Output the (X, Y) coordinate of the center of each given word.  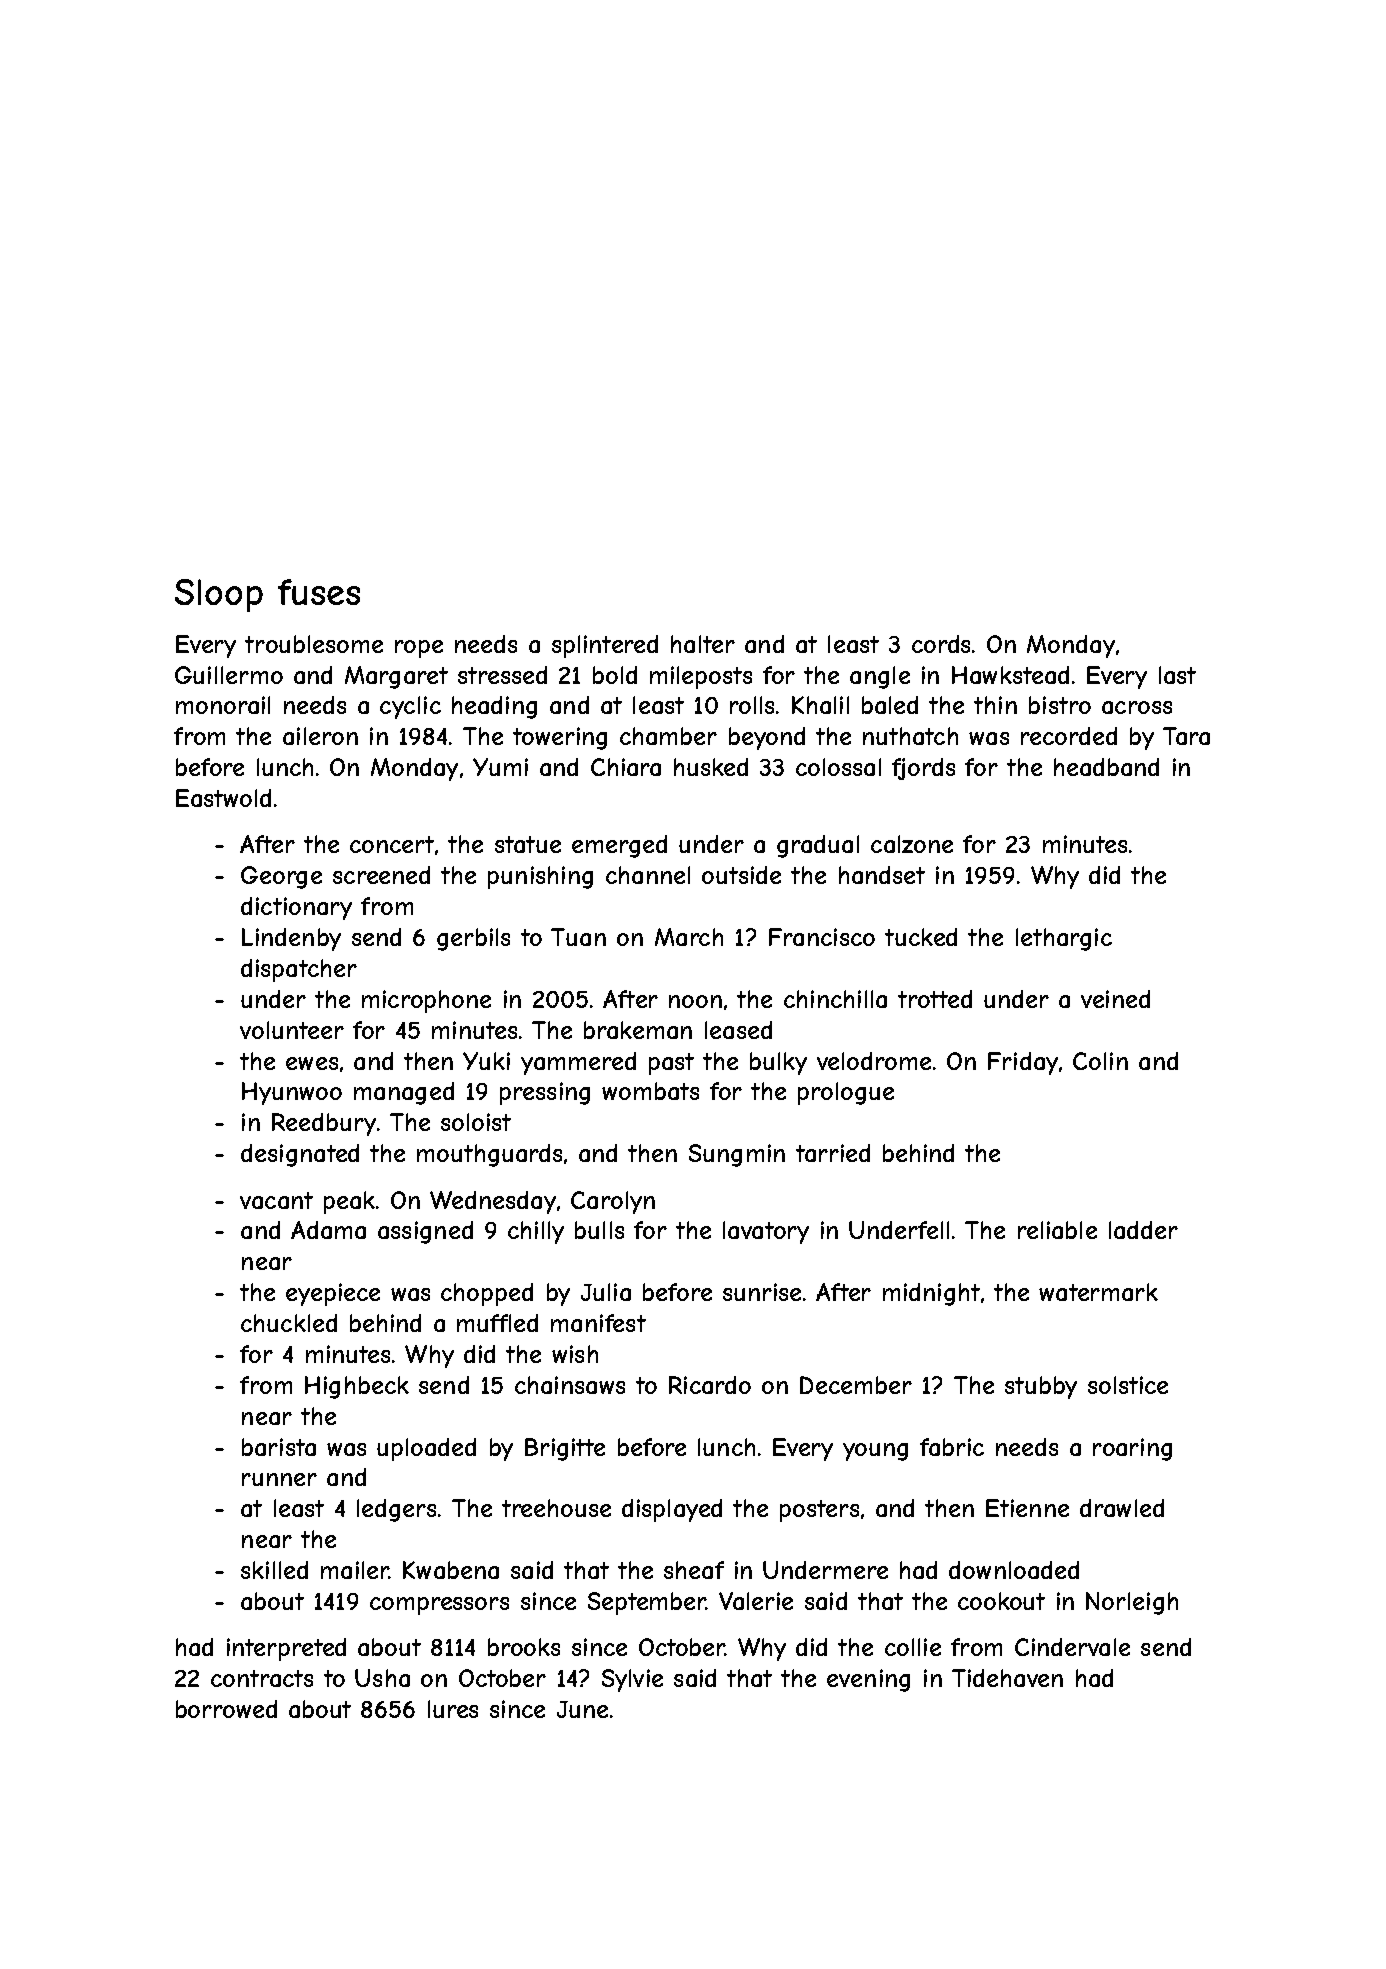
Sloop (219, 595)
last (1177, 675)
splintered (605, 646)
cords (941, 644)
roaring (1132, 1449)
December (856, 1385)
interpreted (286, 1649)
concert (392, 844)
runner (279, 1479)
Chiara (626, 767)
